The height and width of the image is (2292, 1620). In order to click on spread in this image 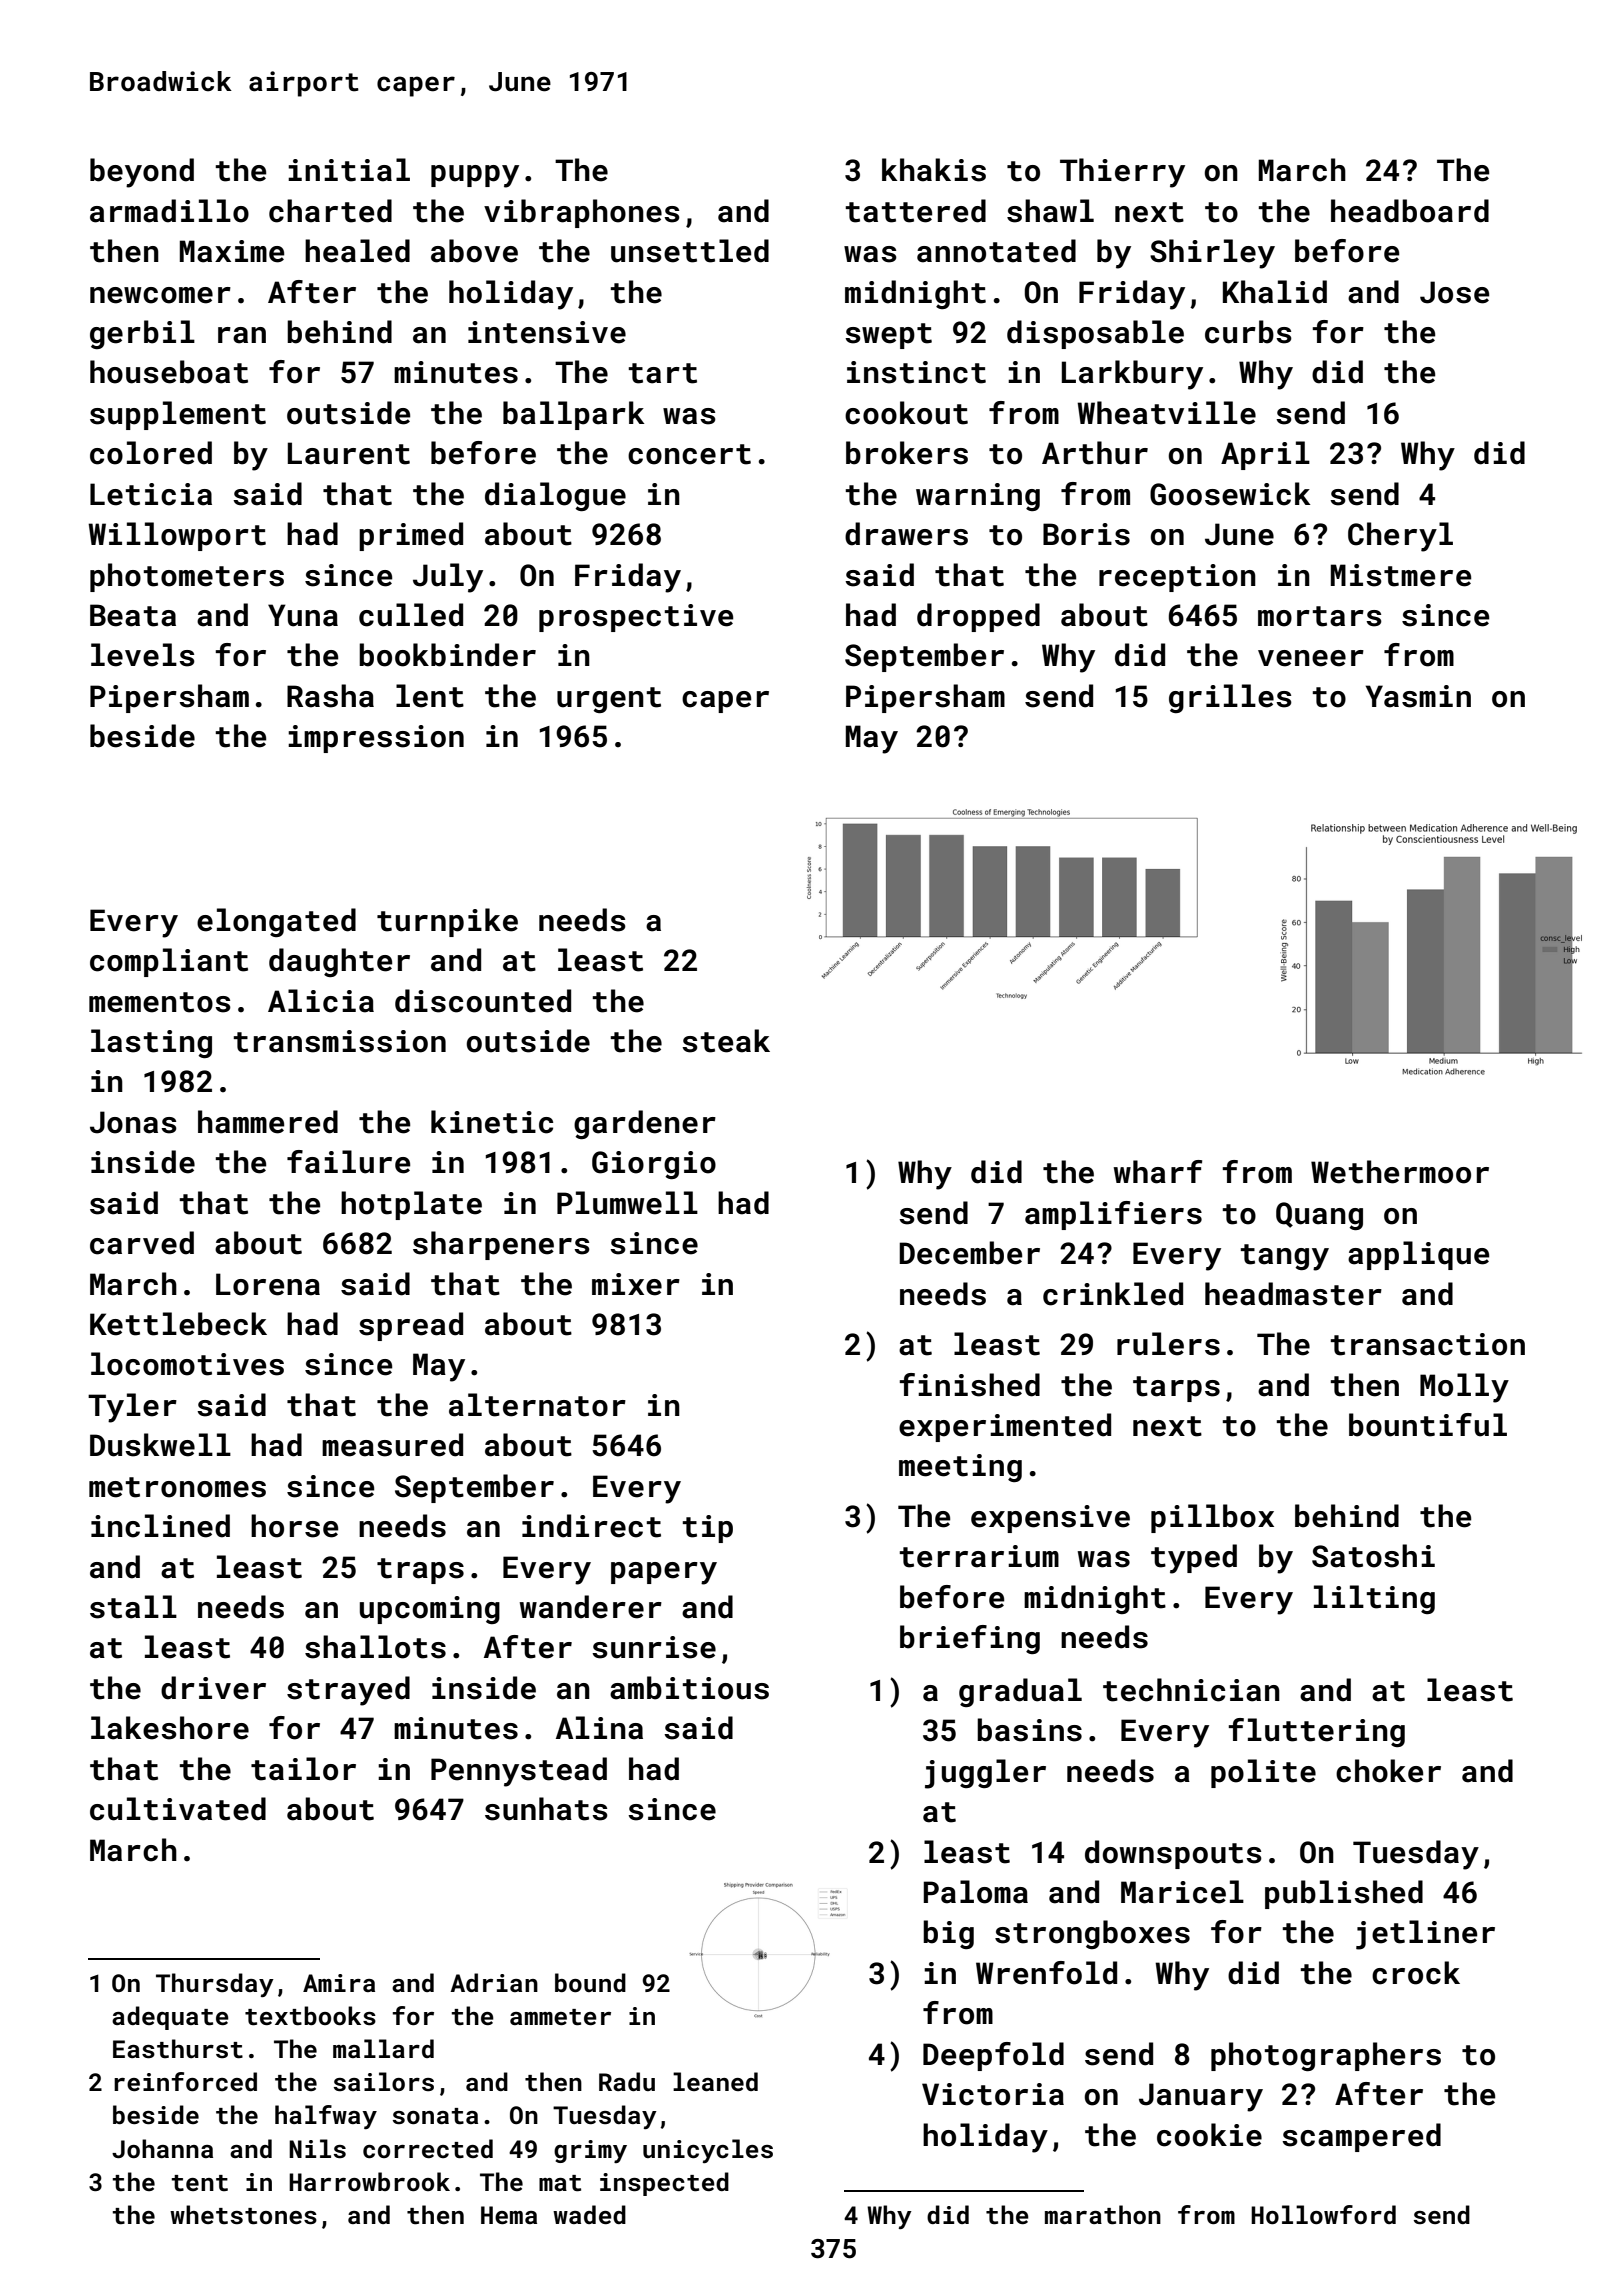, I will do `click(411, 1326)`.
